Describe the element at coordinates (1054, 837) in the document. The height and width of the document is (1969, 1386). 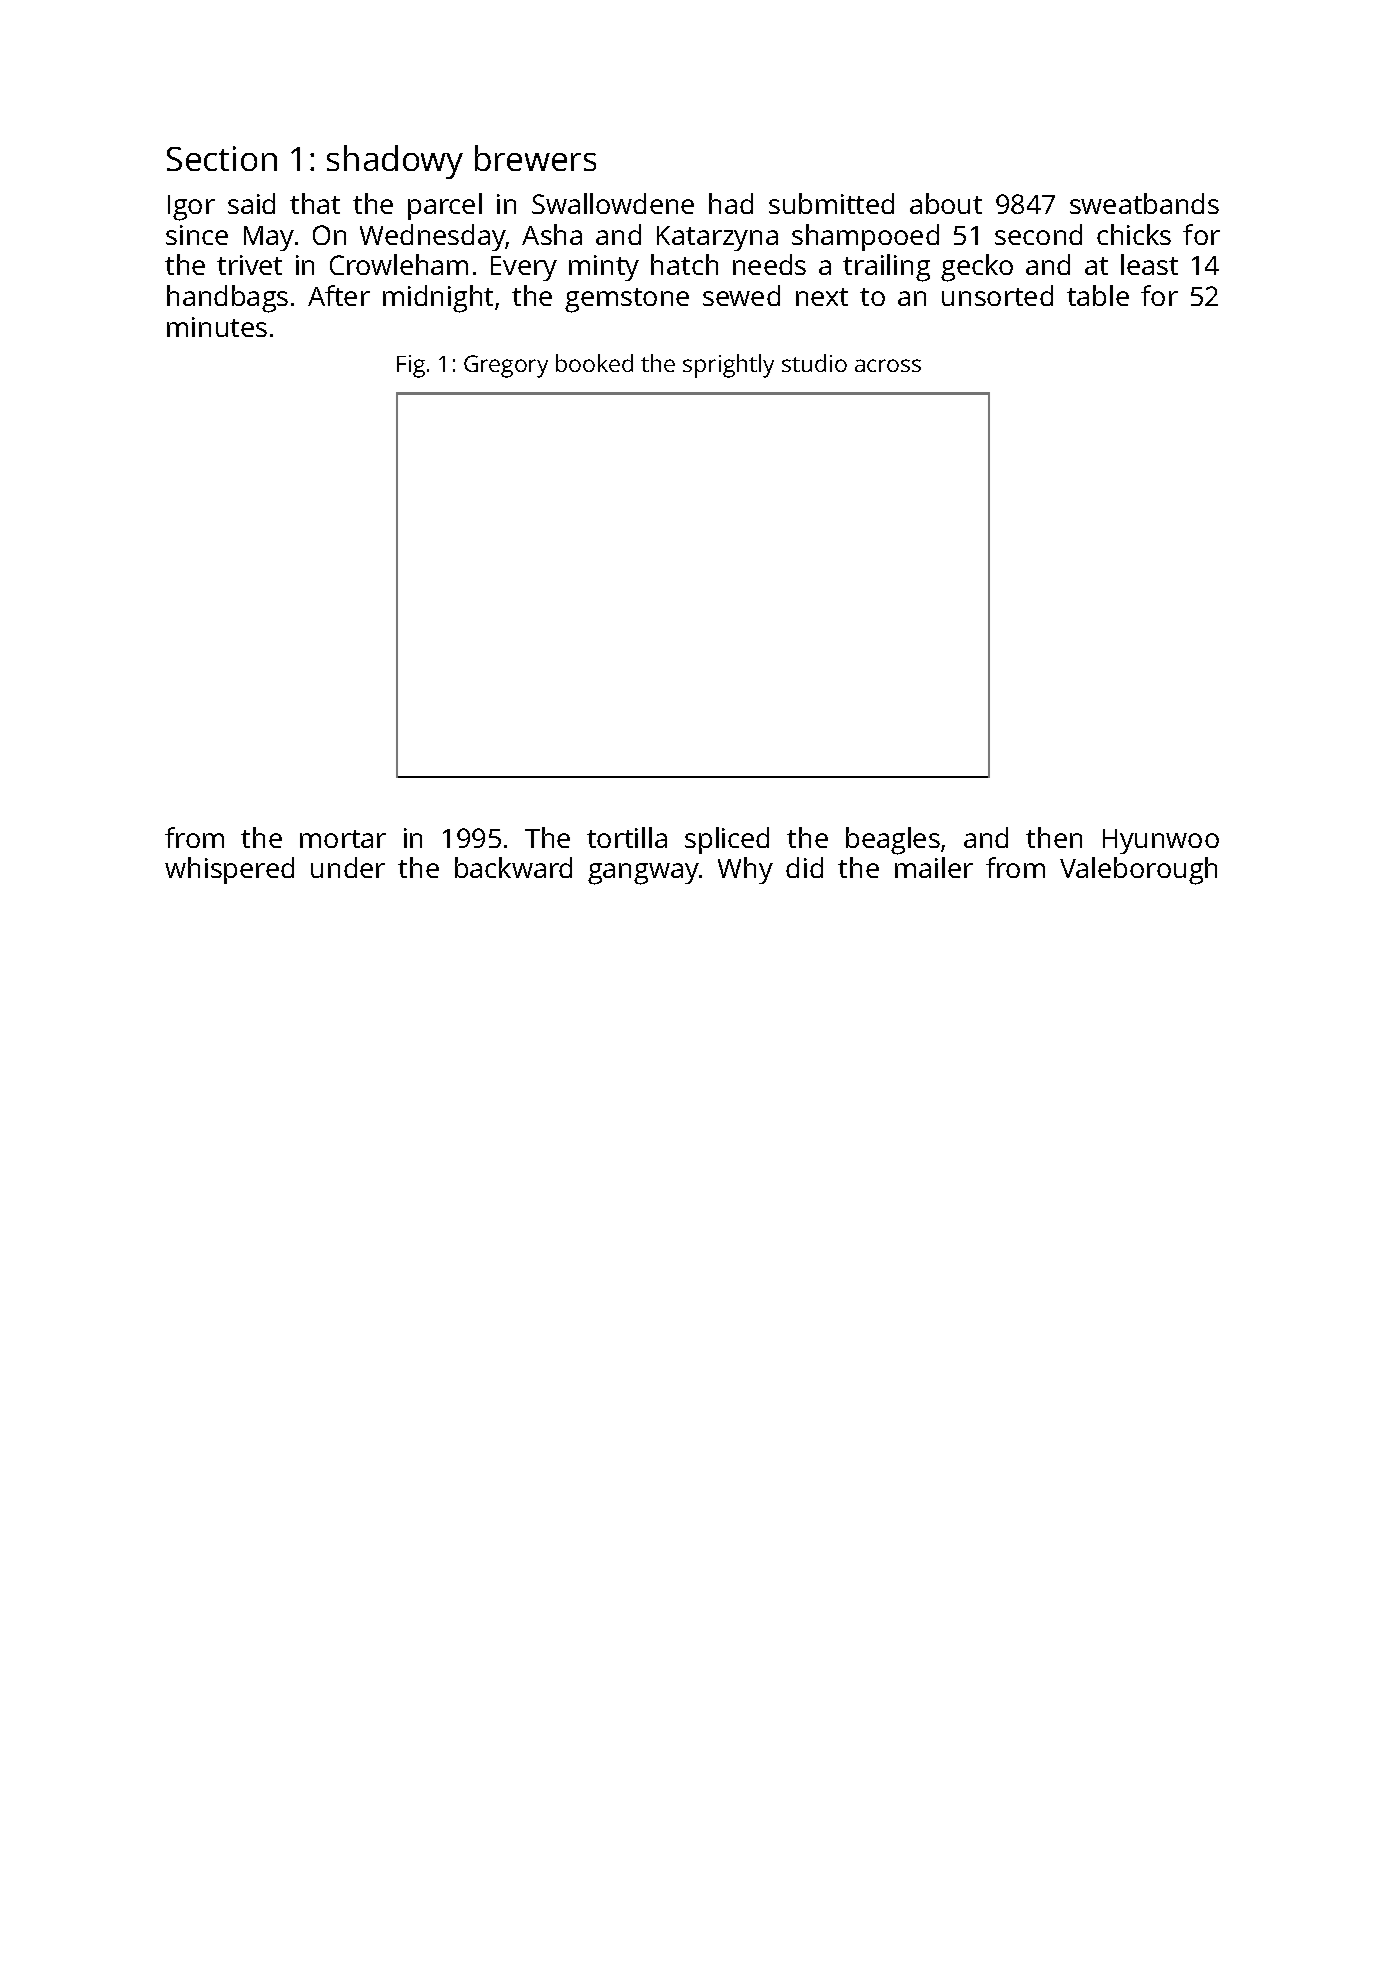
I see `then` at that location.
